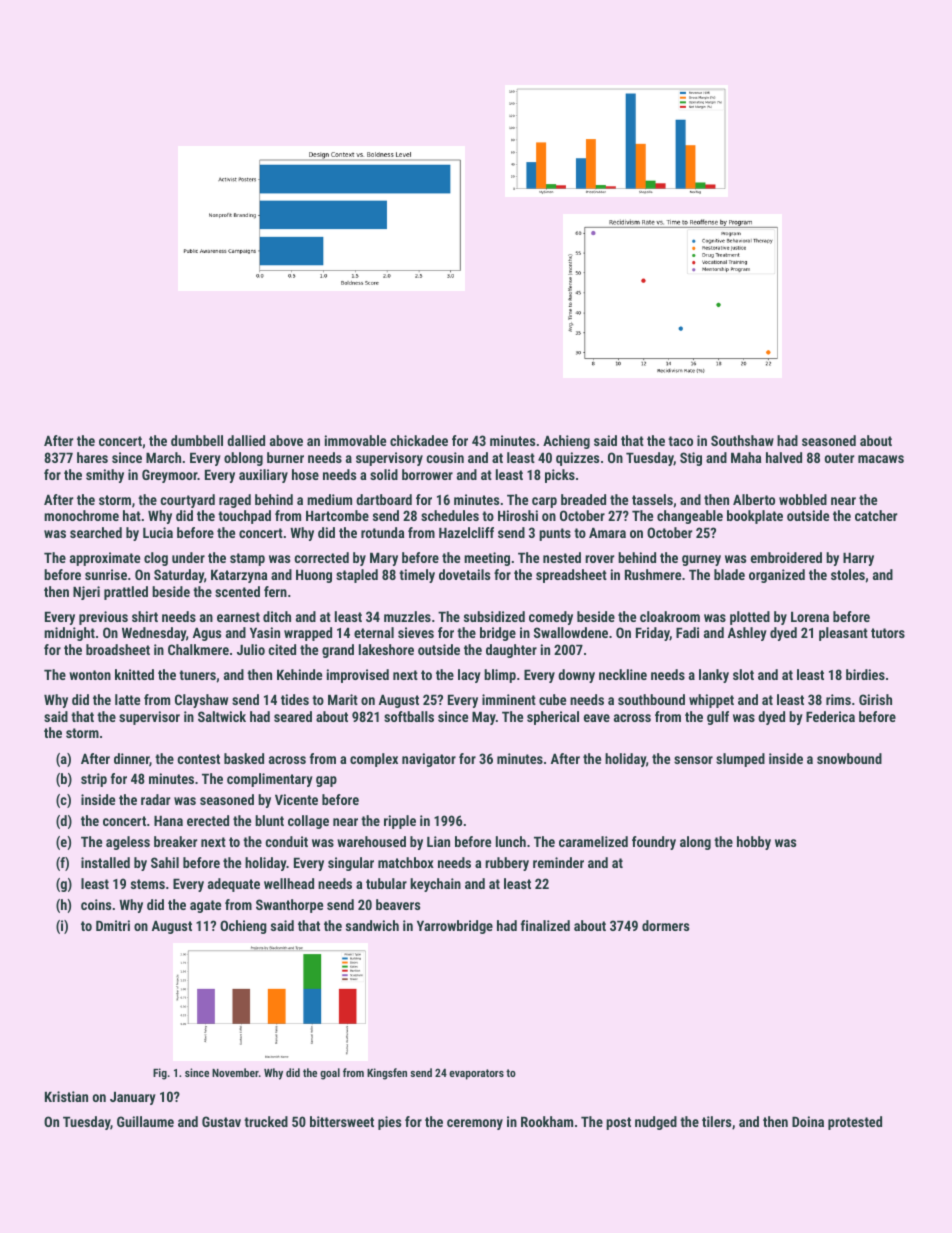 Image resolution: width=952 pixels, height=1233 pixels. What do you see at coordinates (665, 925) in the image?
I see `dormers` at bounding box center [665, 925].
